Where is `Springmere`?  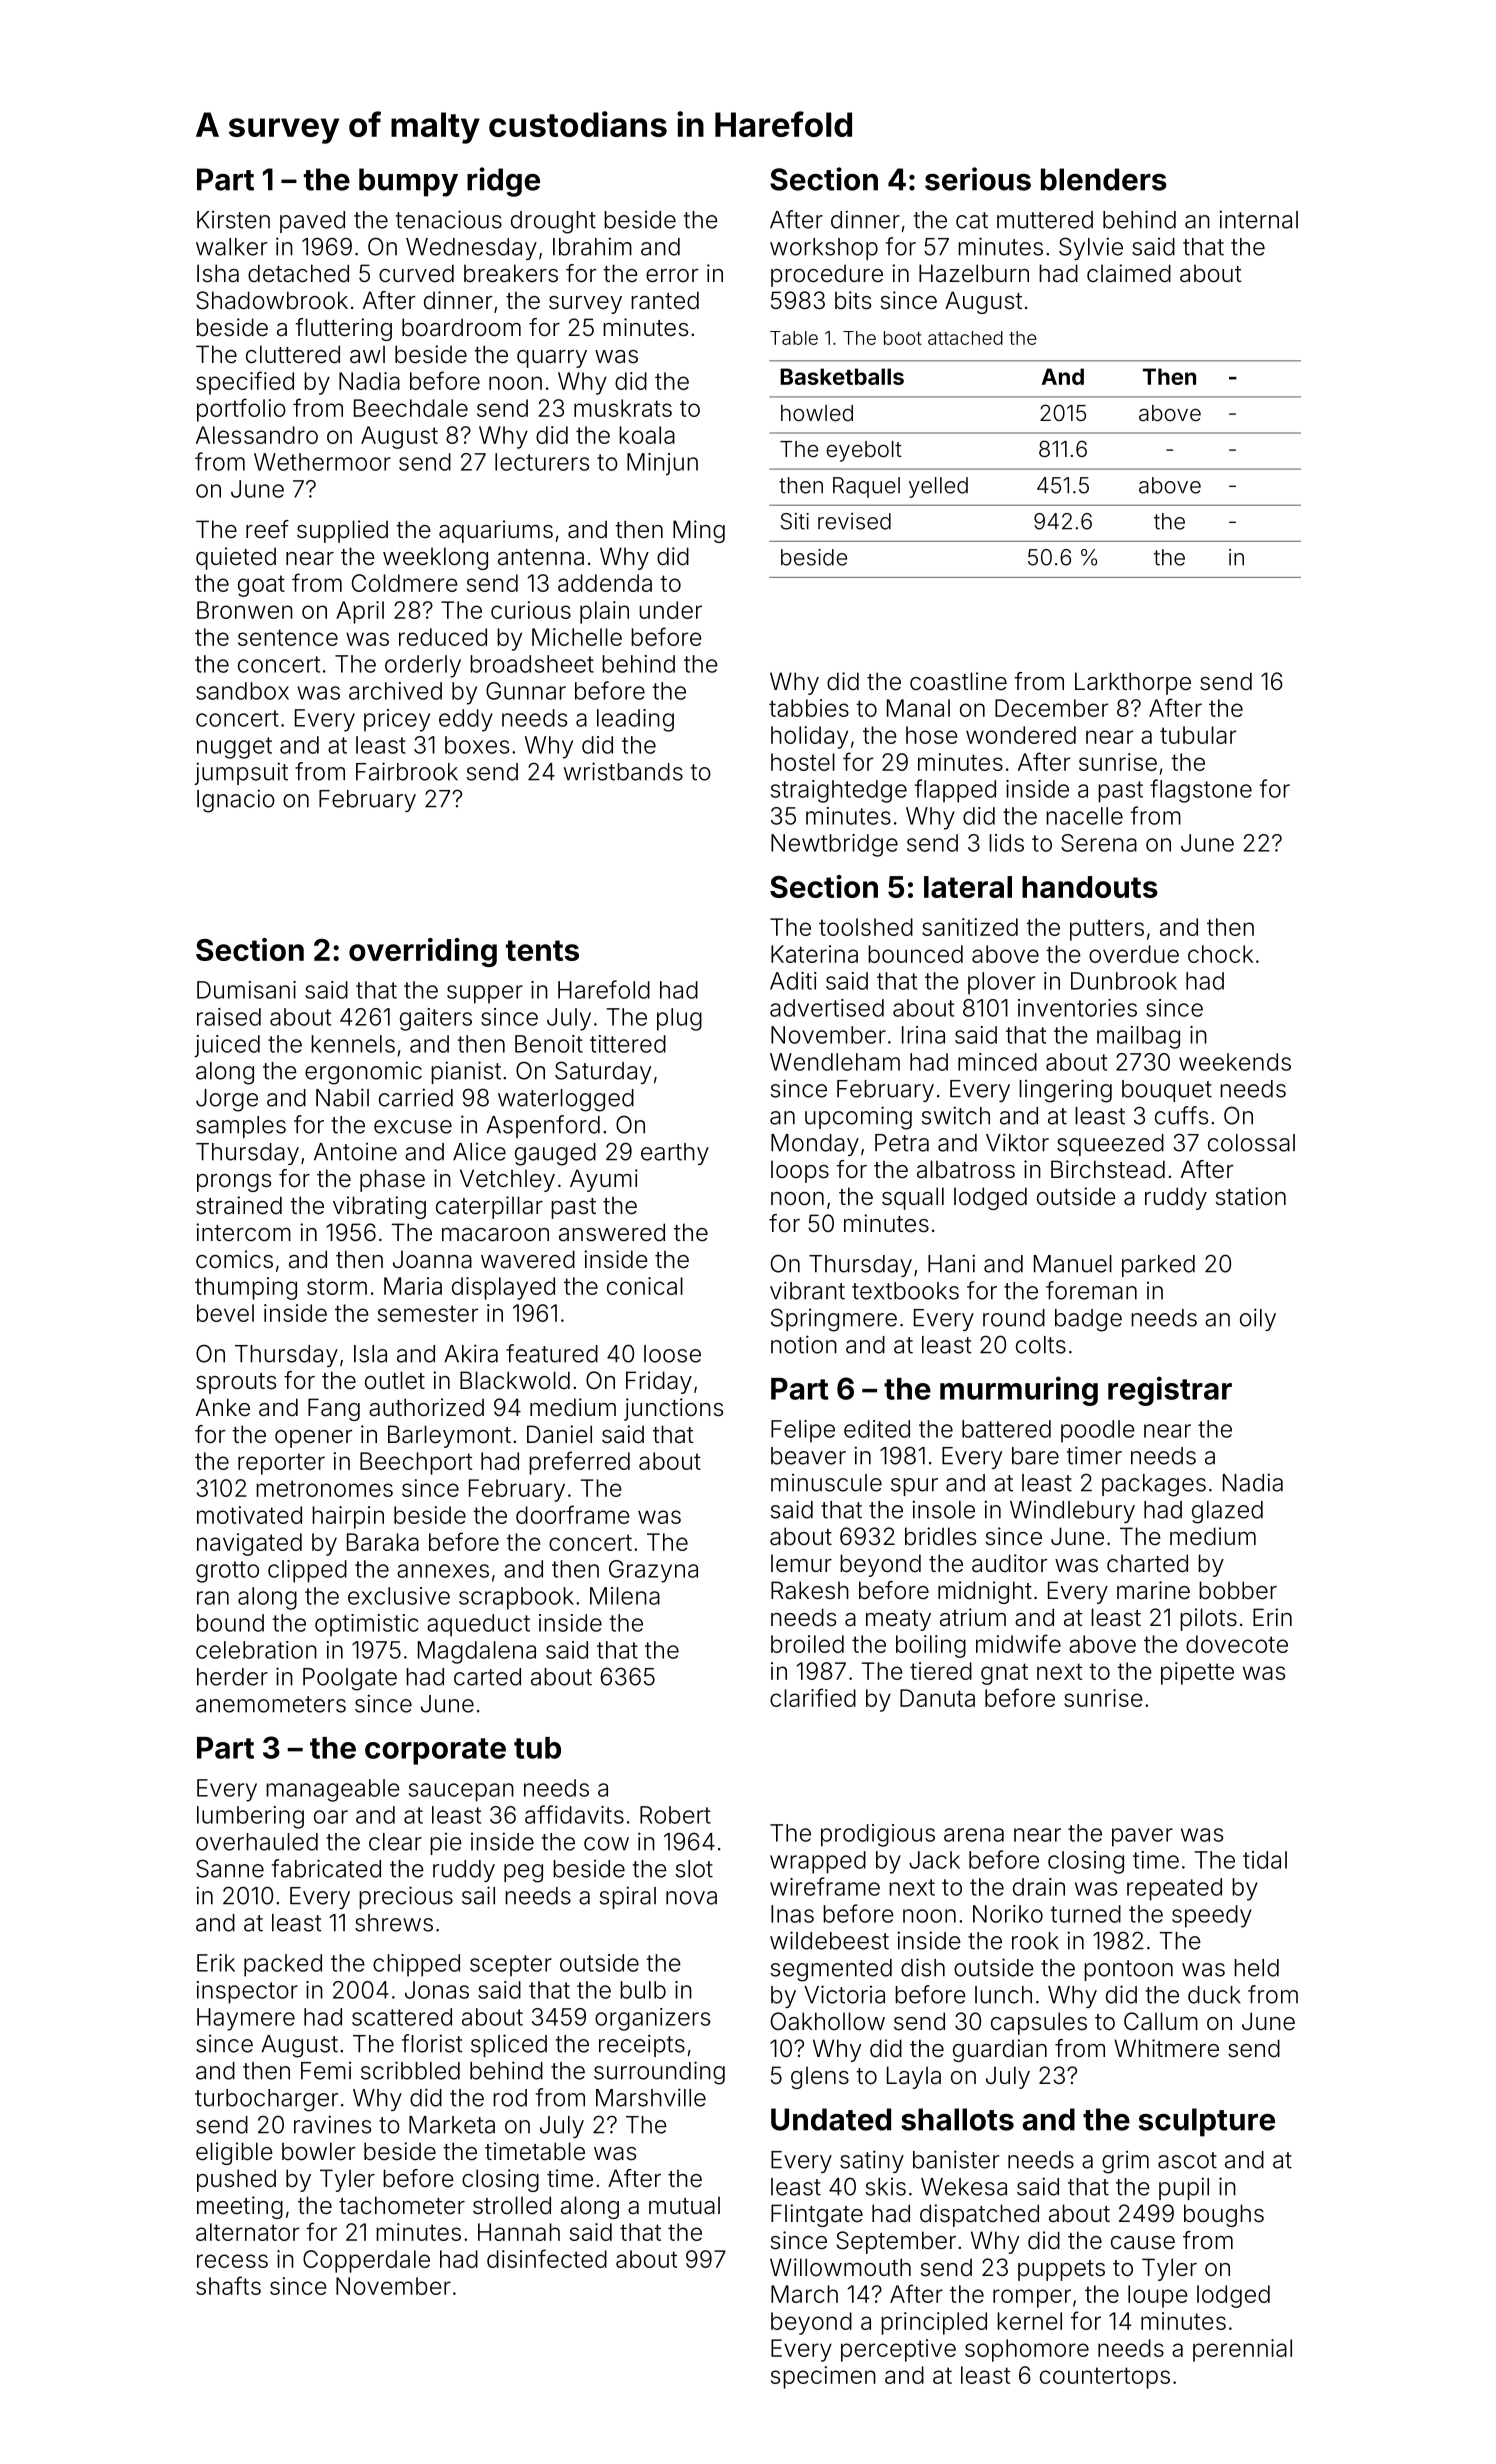
Springmere is located at coordinates (834, 1320).
